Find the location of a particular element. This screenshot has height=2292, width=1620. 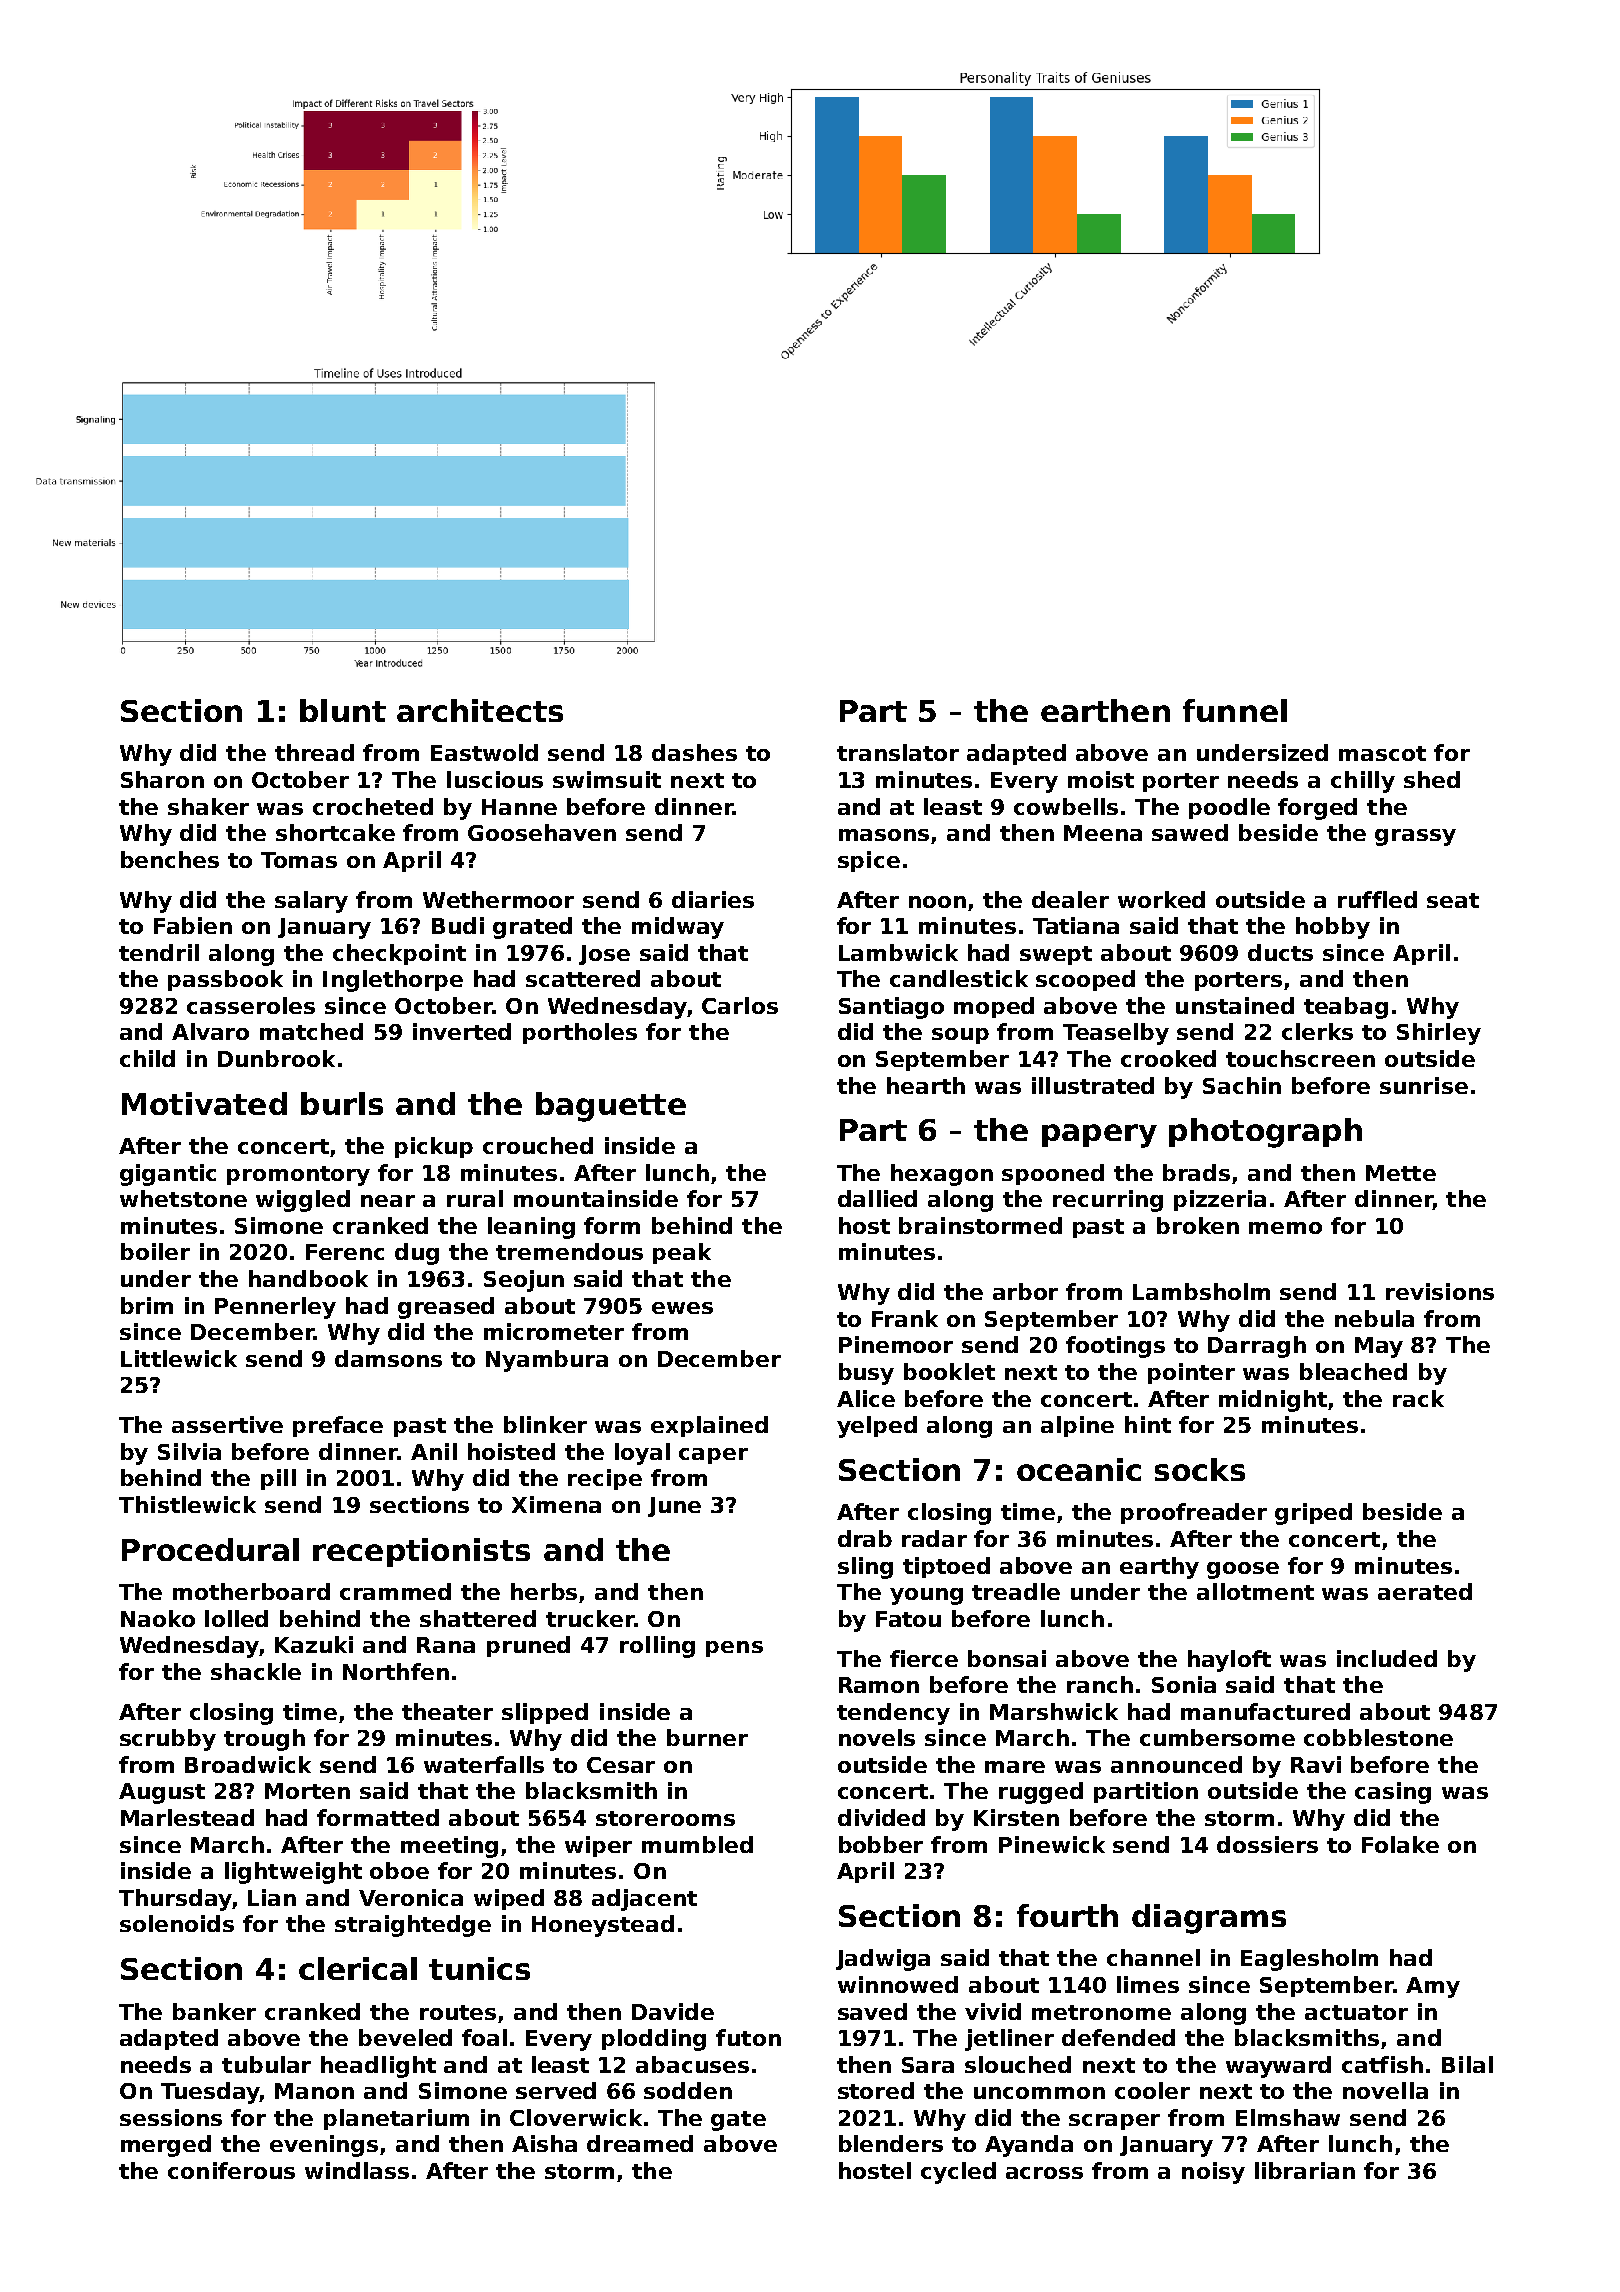

solenoids is located at coordinates (177, 1923).
